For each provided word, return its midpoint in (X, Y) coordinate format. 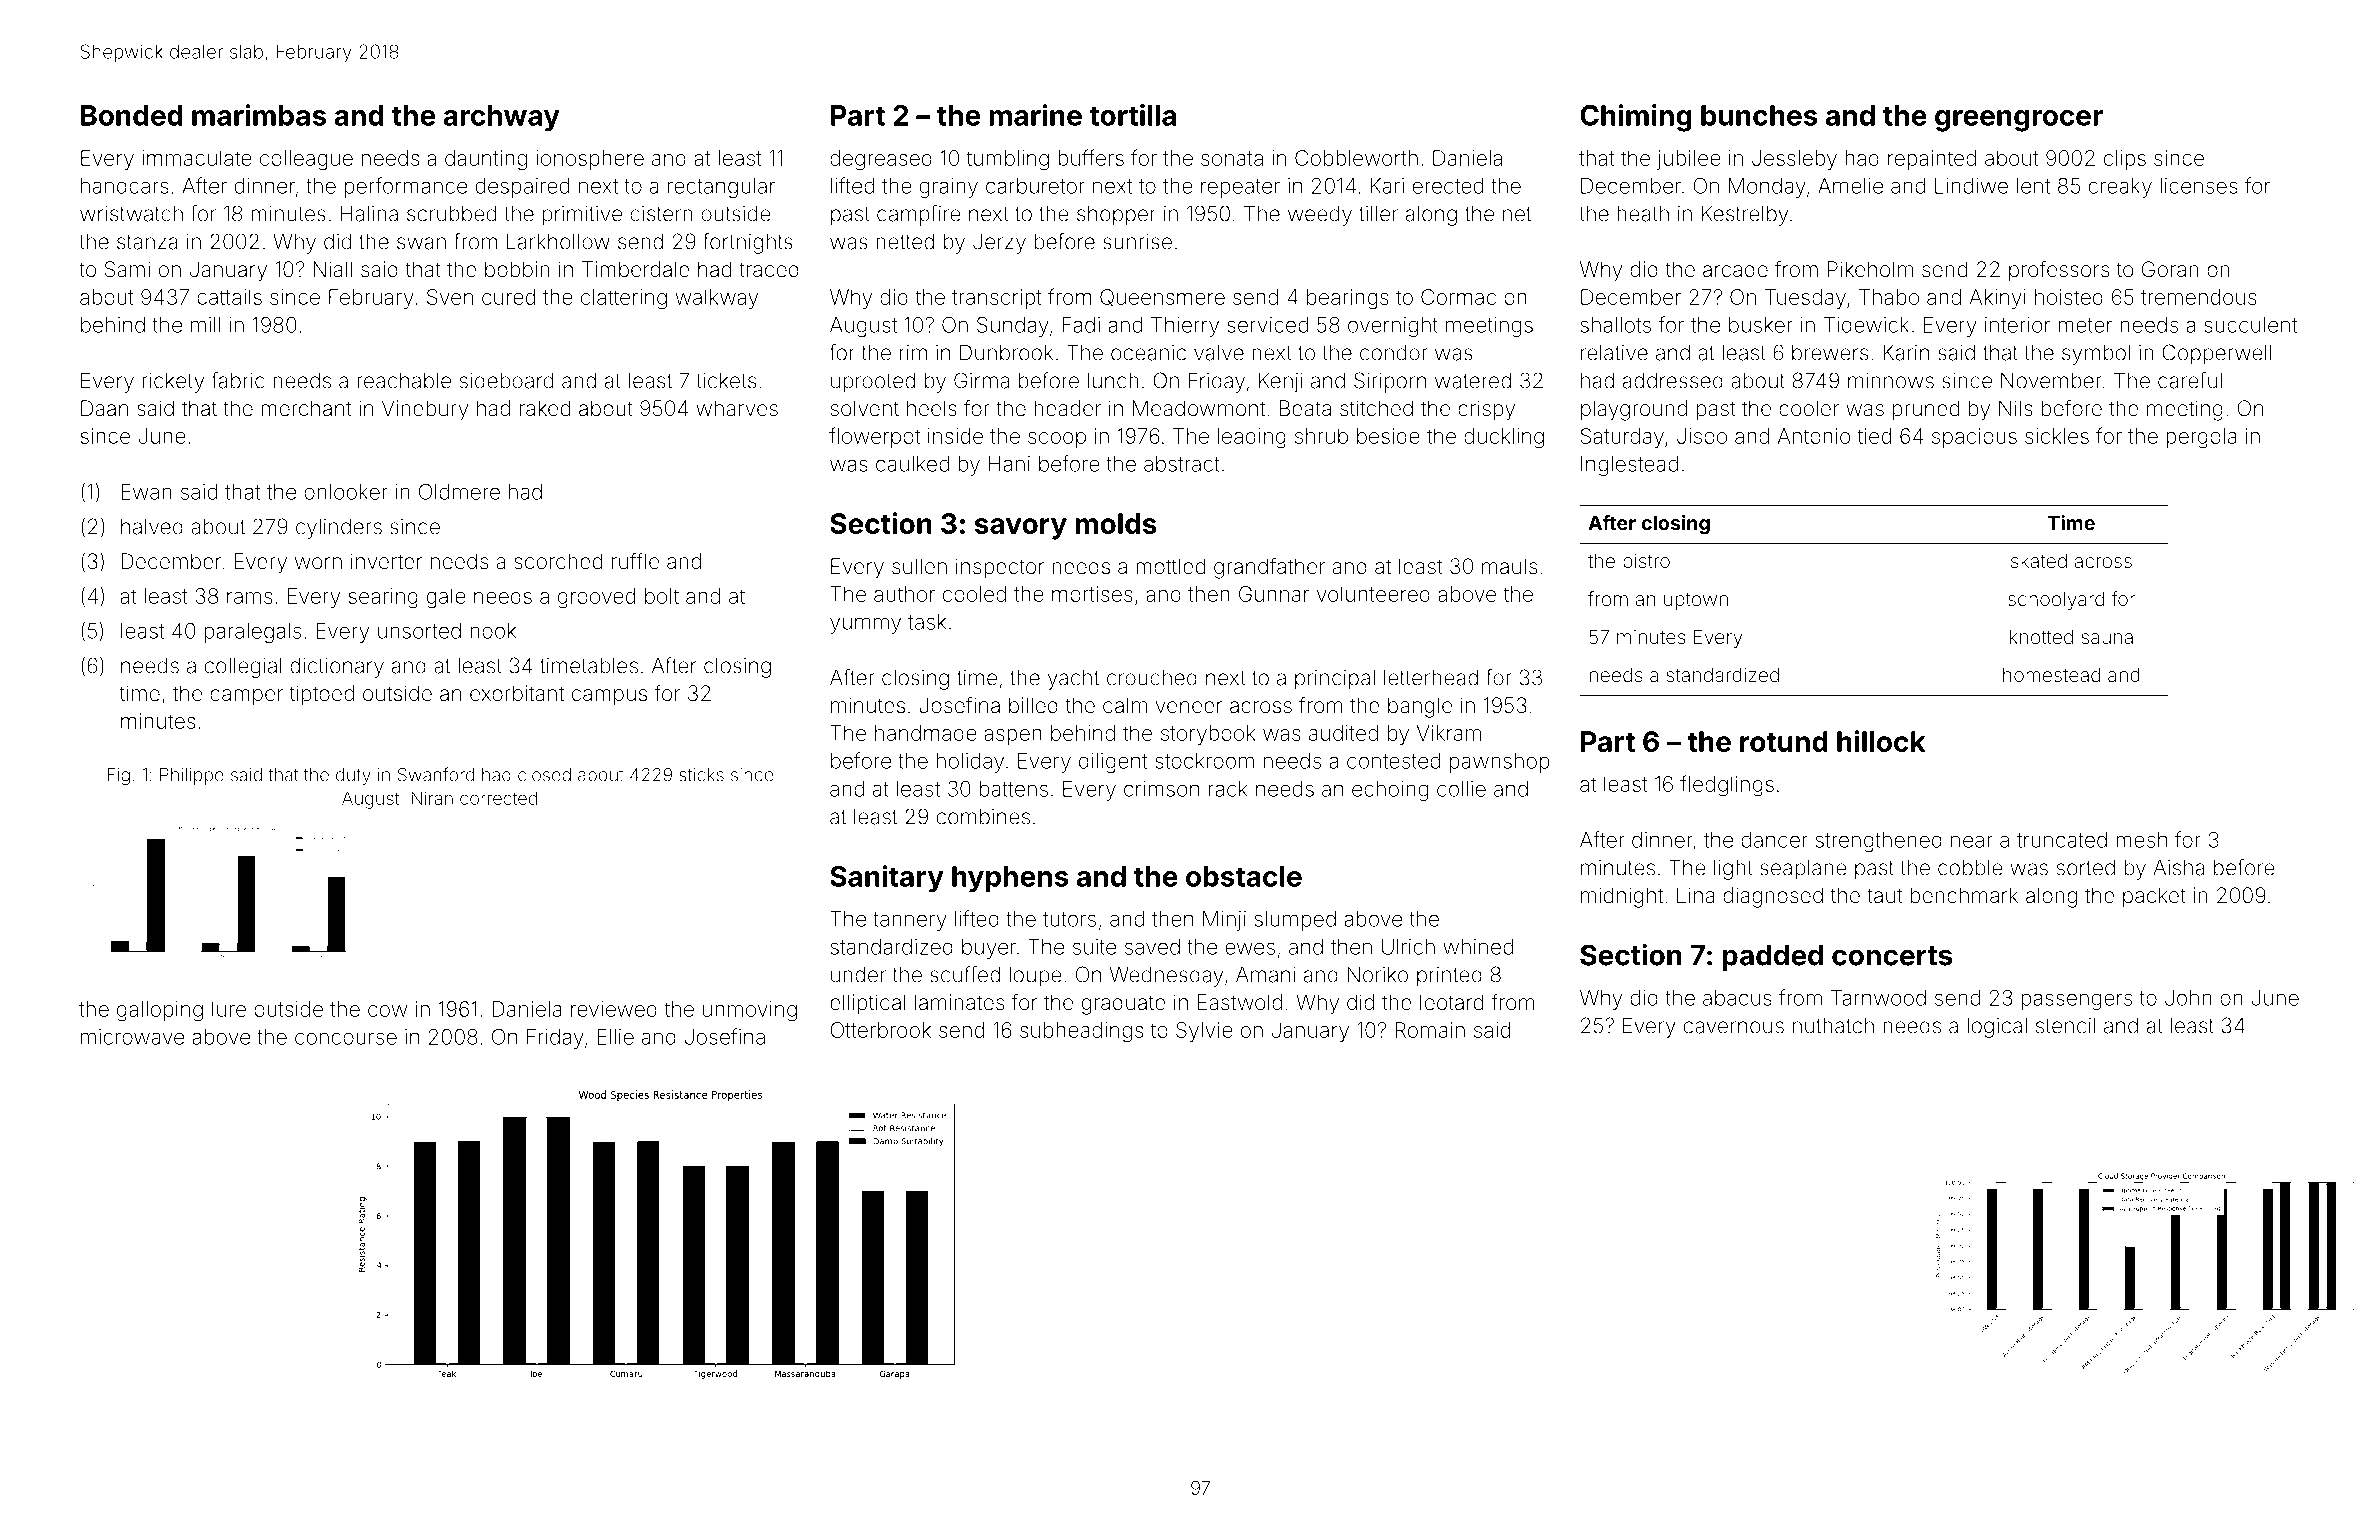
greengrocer (2019, 121)
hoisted (2069, 297)
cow (387, 1011)
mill (205, 325)
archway (501, 118)
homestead (2051, 675)
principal (1335, 680)
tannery (910, 921)
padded (1772, 958)
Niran (432, 798)
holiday (970, 763)
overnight (1393, 327)
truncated (2062, 840)
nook (493, 631)
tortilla (1133, 115)
